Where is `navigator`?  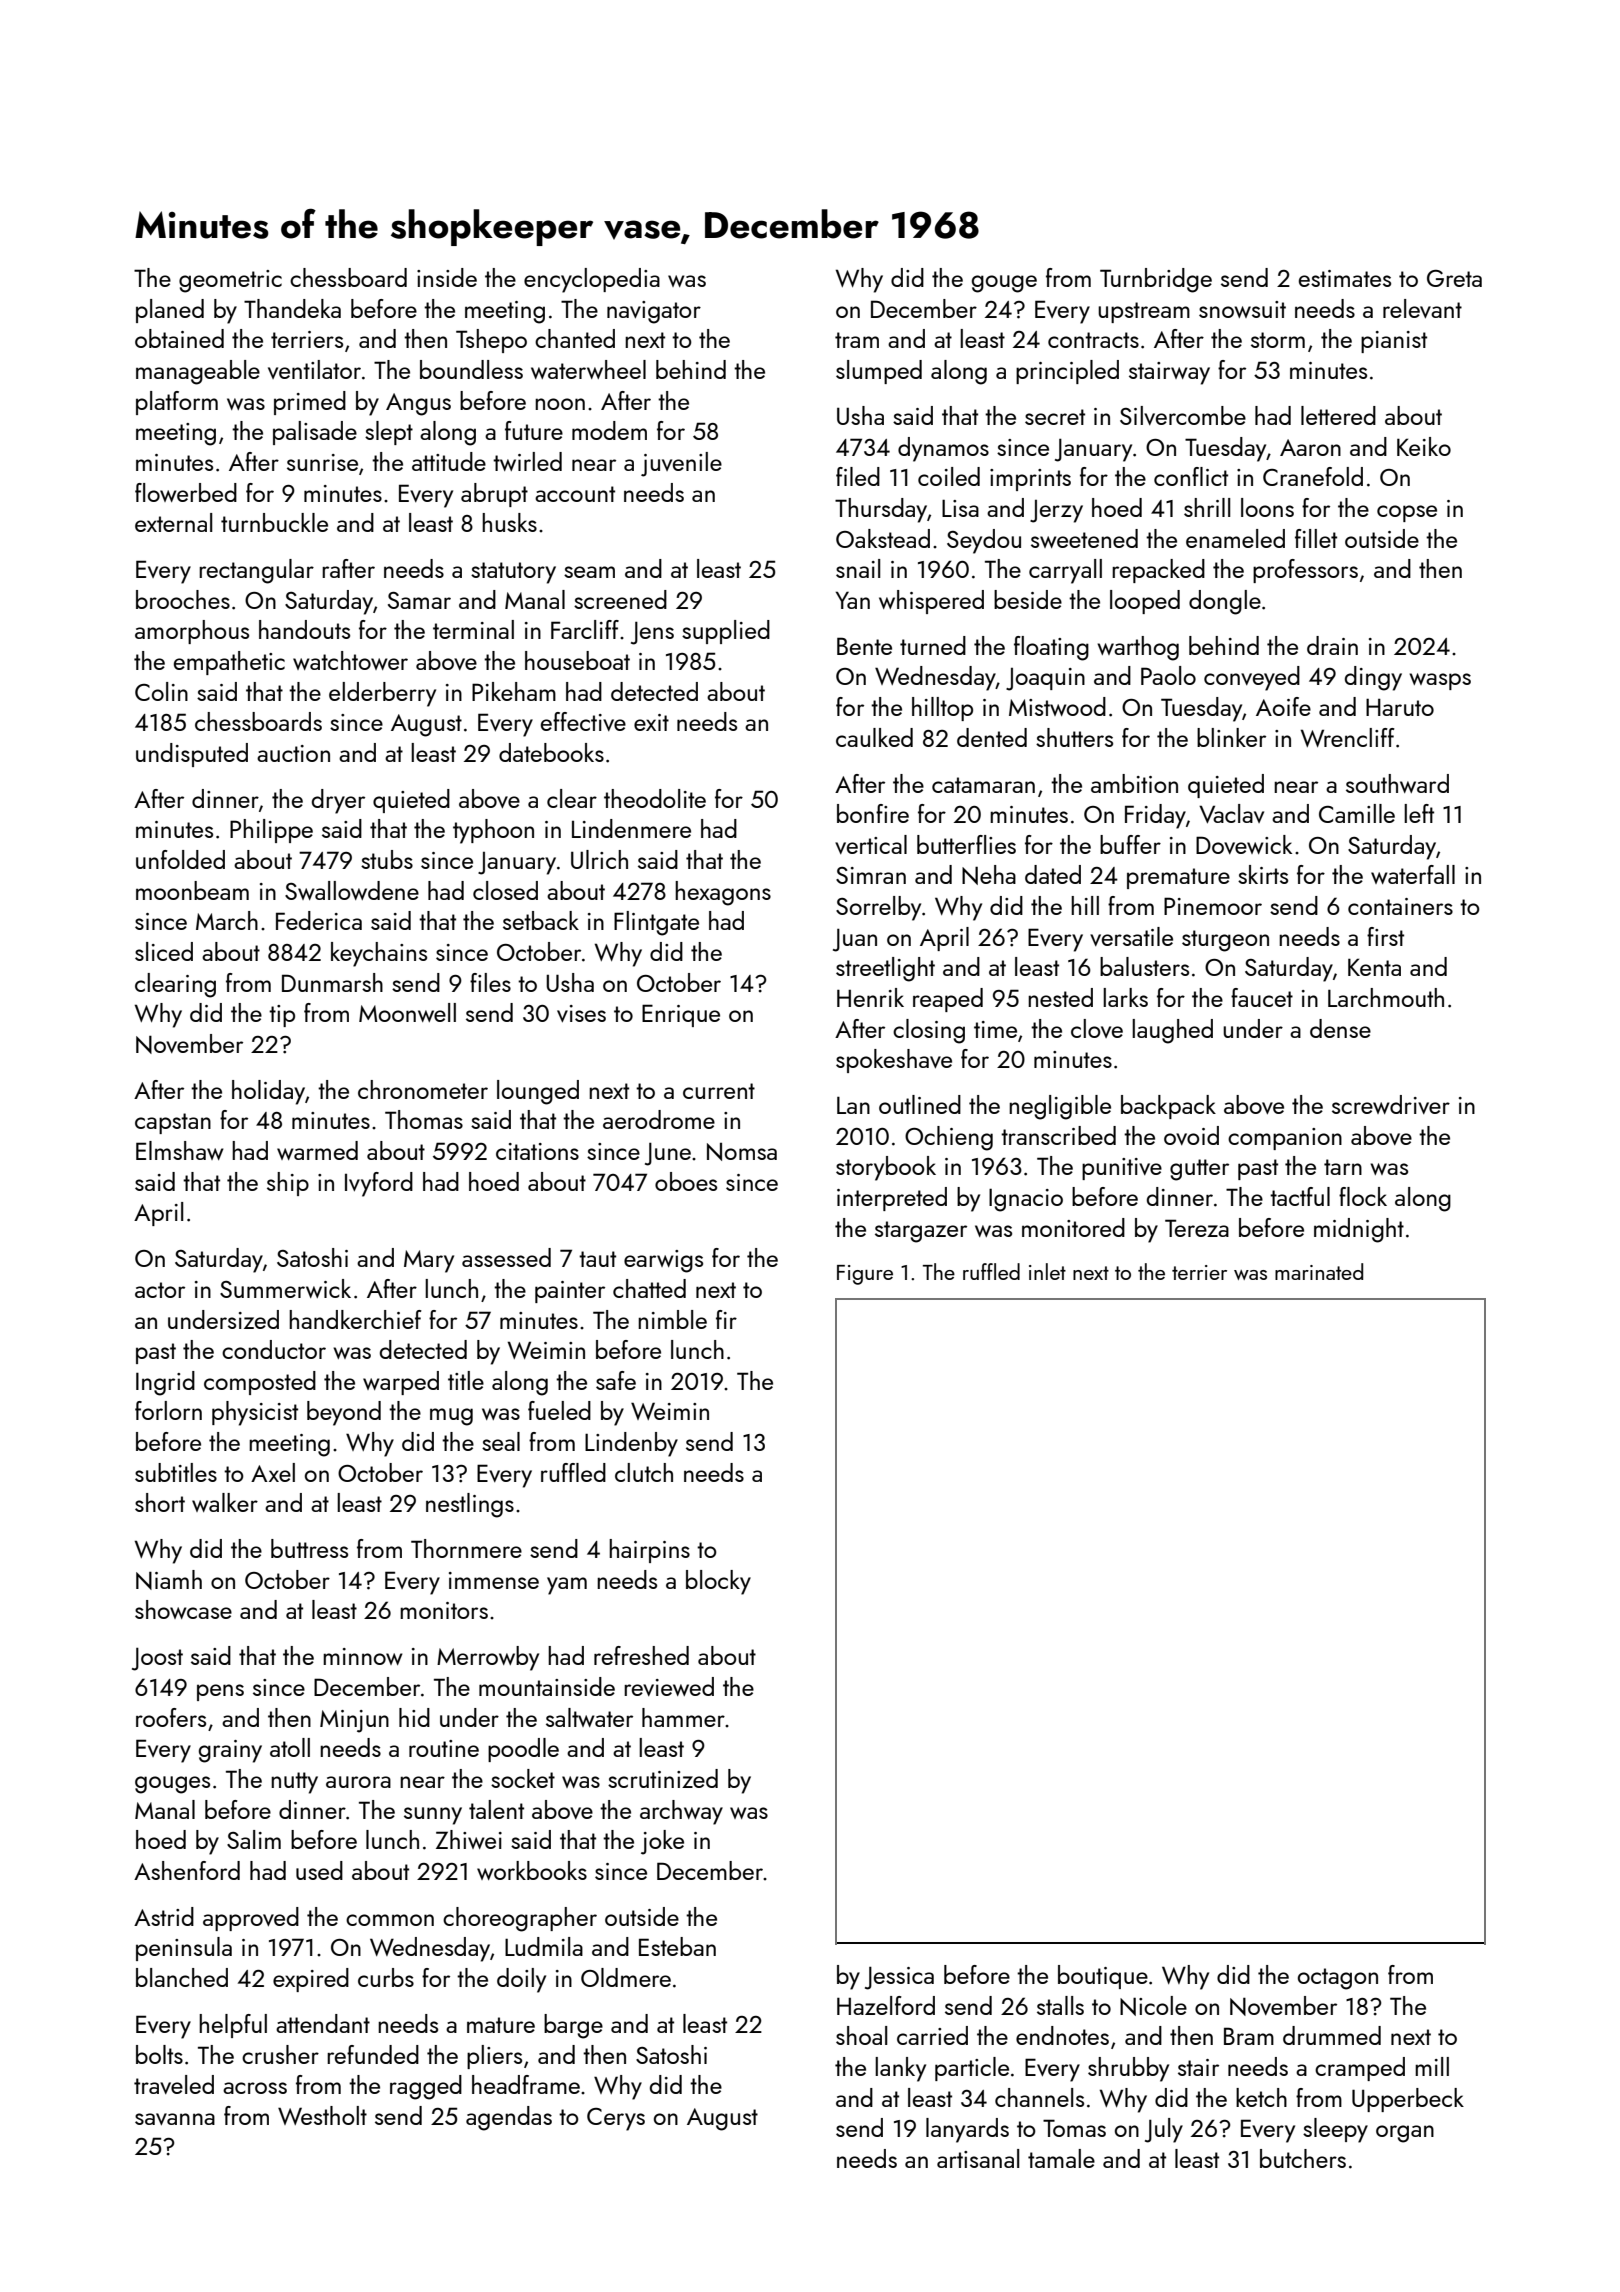
navigator is located at coordinates (654, 312).
